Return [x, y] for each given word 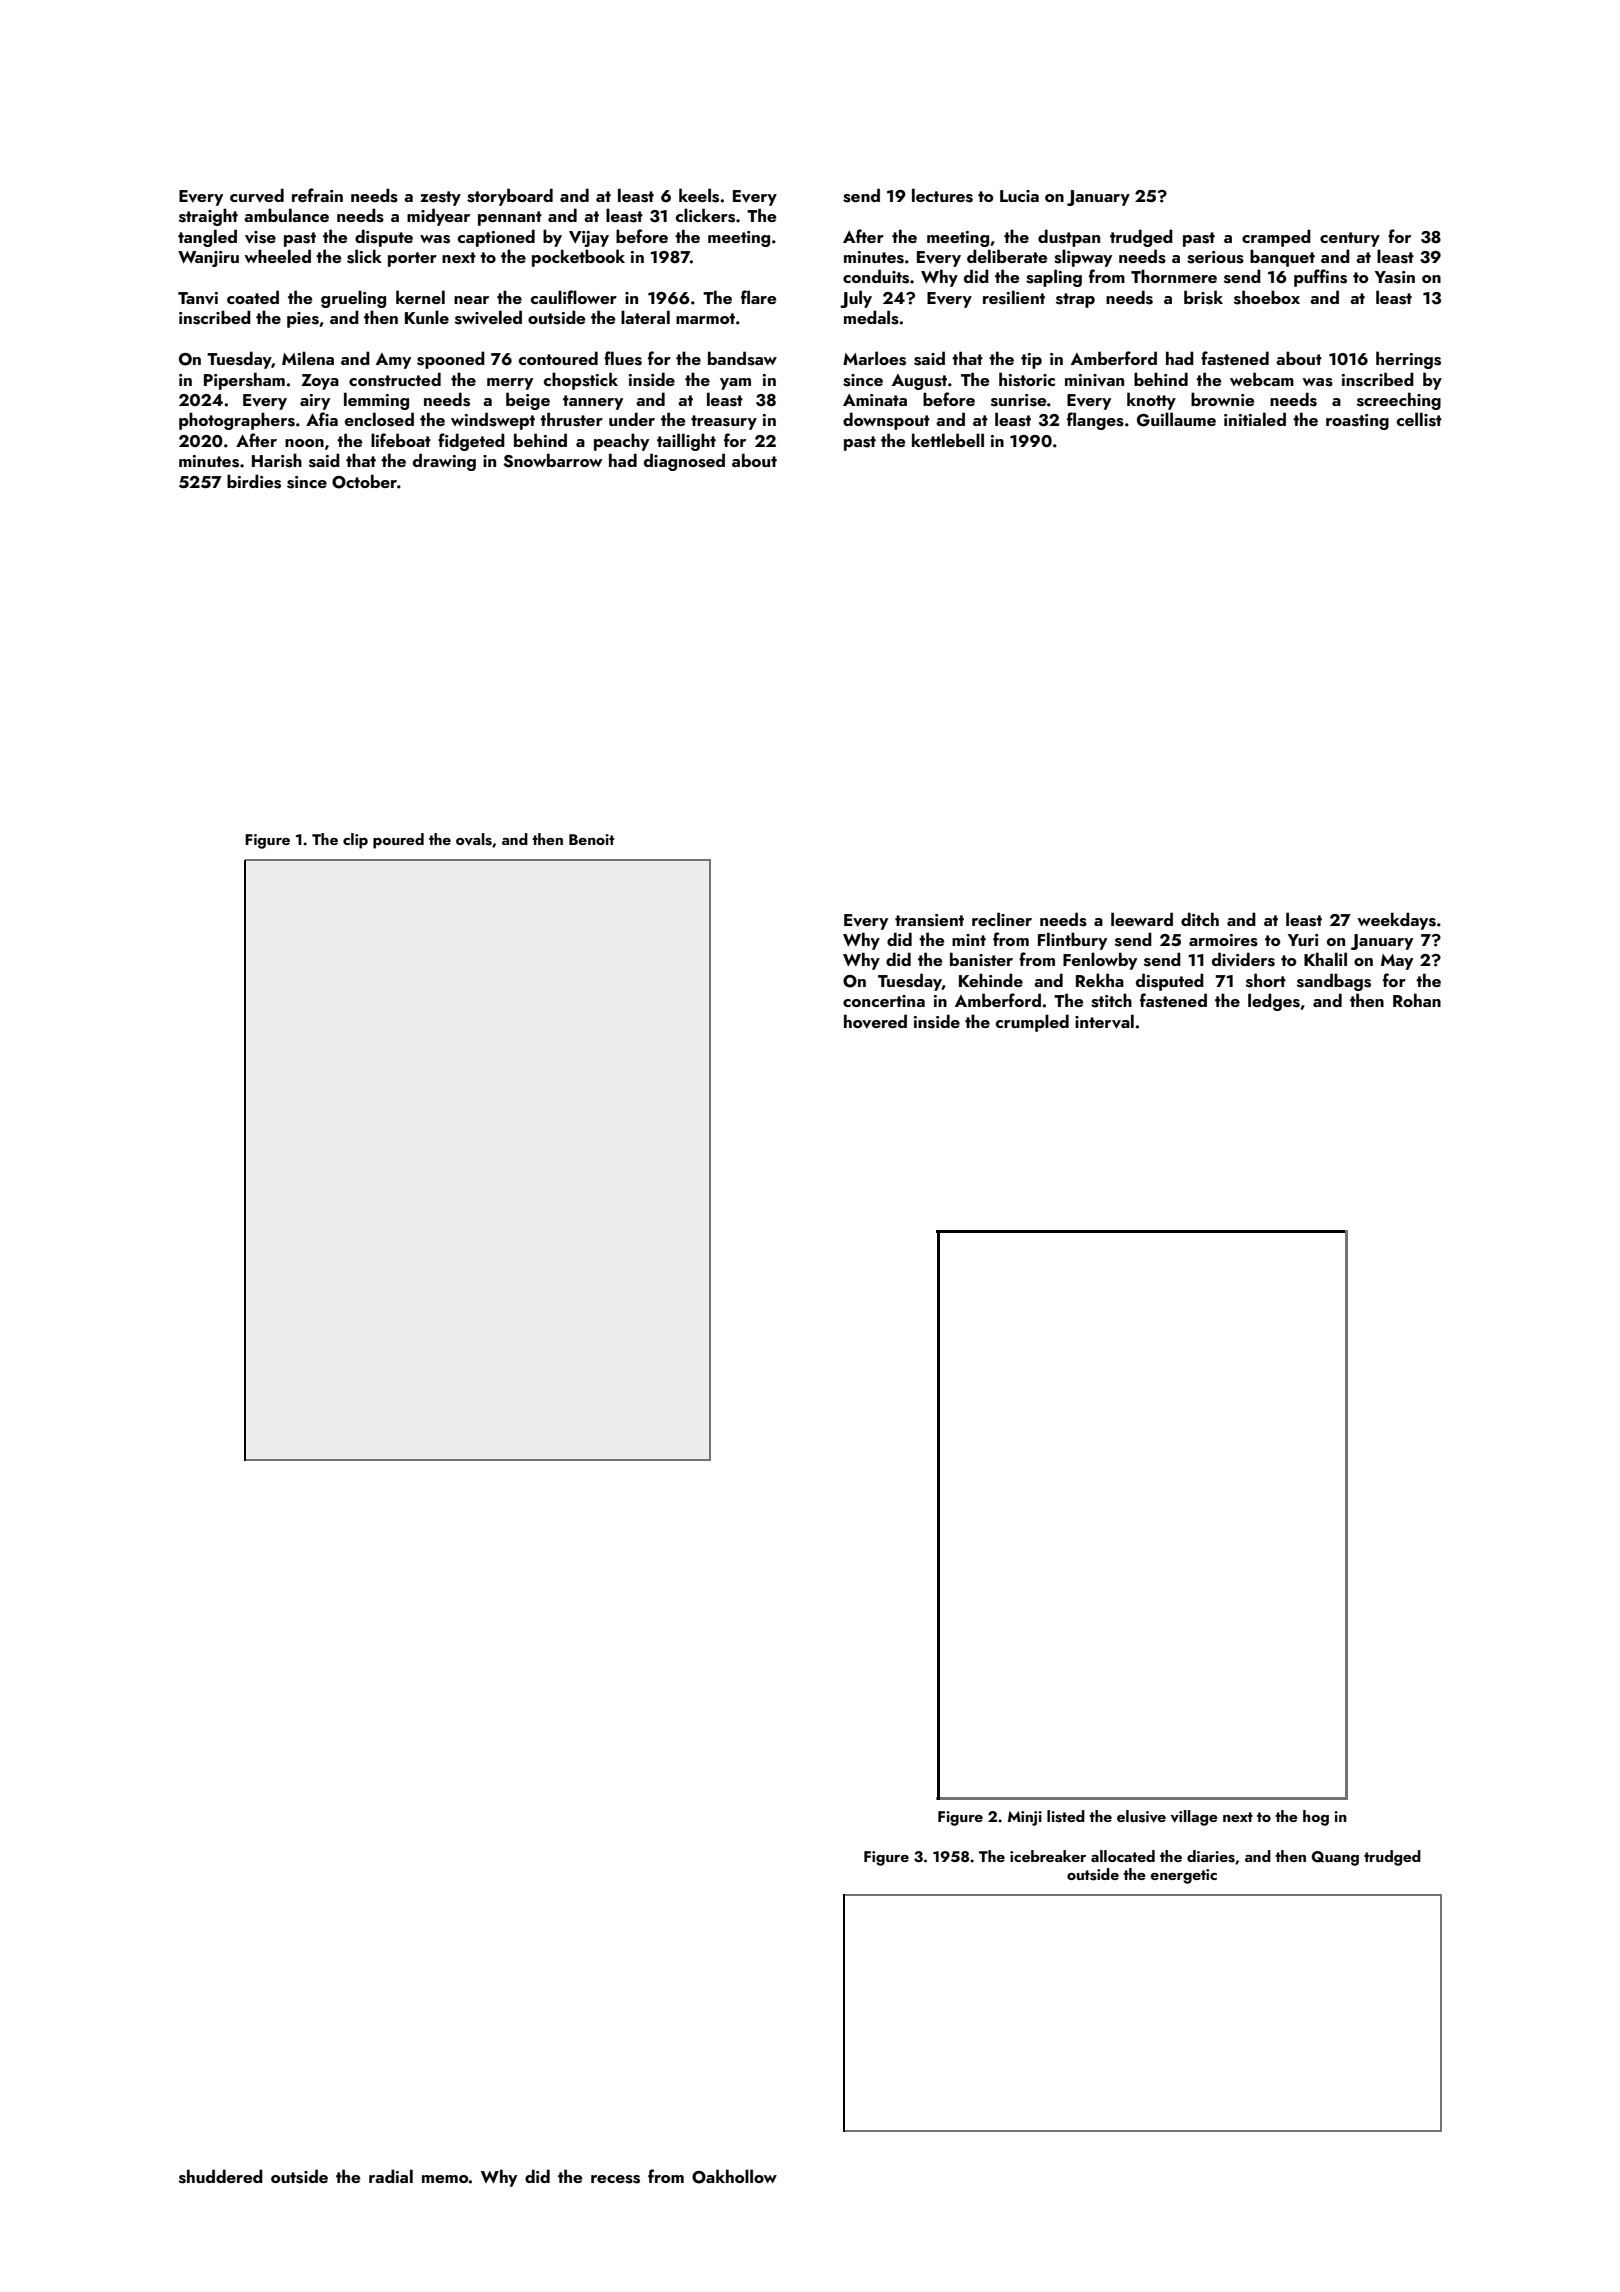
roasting [1357, 422]
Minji [1025, 1818]
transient [929, 920]
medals [871, 317]
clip [355, 841]
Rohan [1417, 1000]
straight [208, 217]
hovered [875, 1021]
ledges [1274, 1002]
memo [445, 2179]
